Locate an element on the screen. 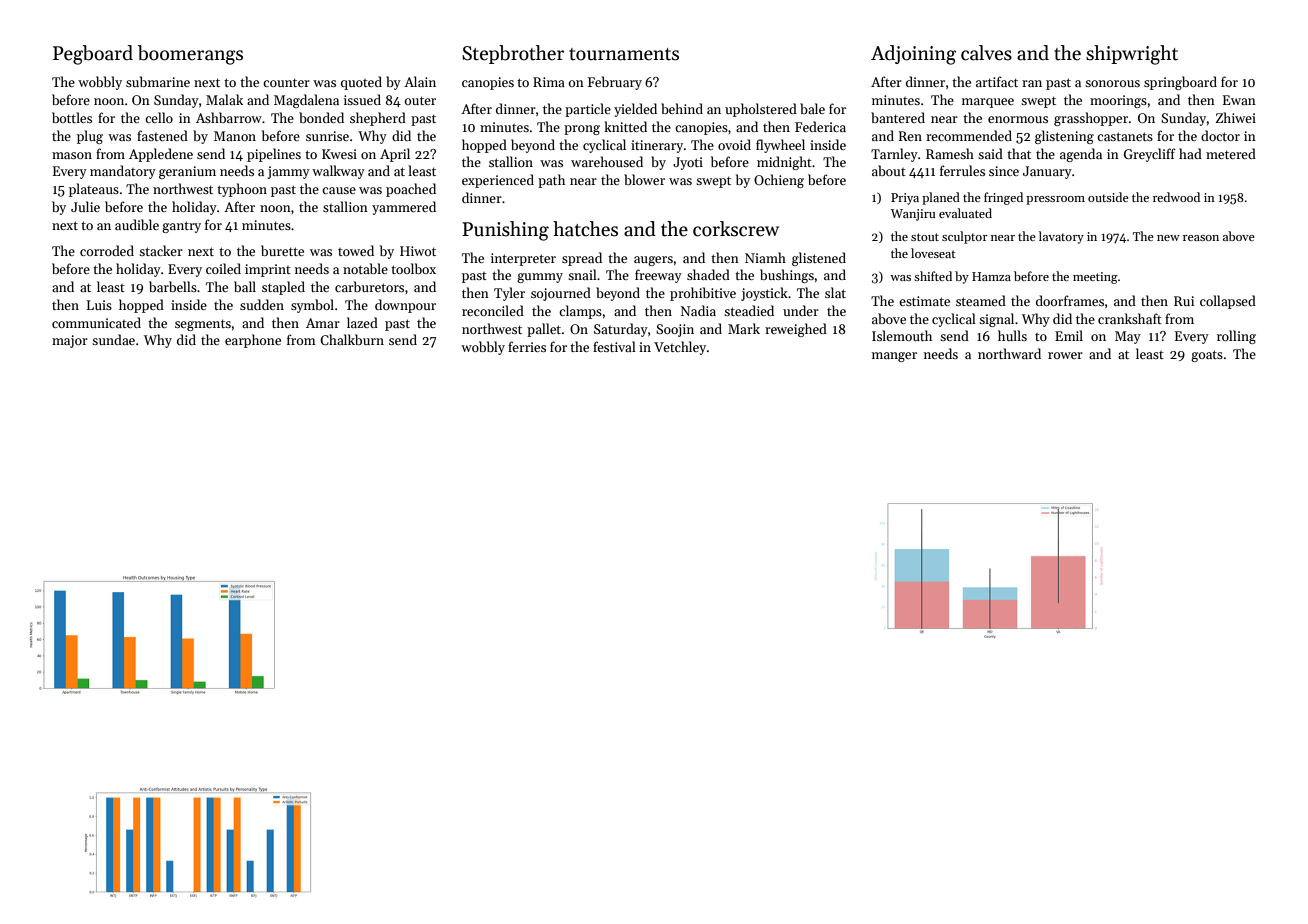  Pegboard is located at coordinates (93, 55).
